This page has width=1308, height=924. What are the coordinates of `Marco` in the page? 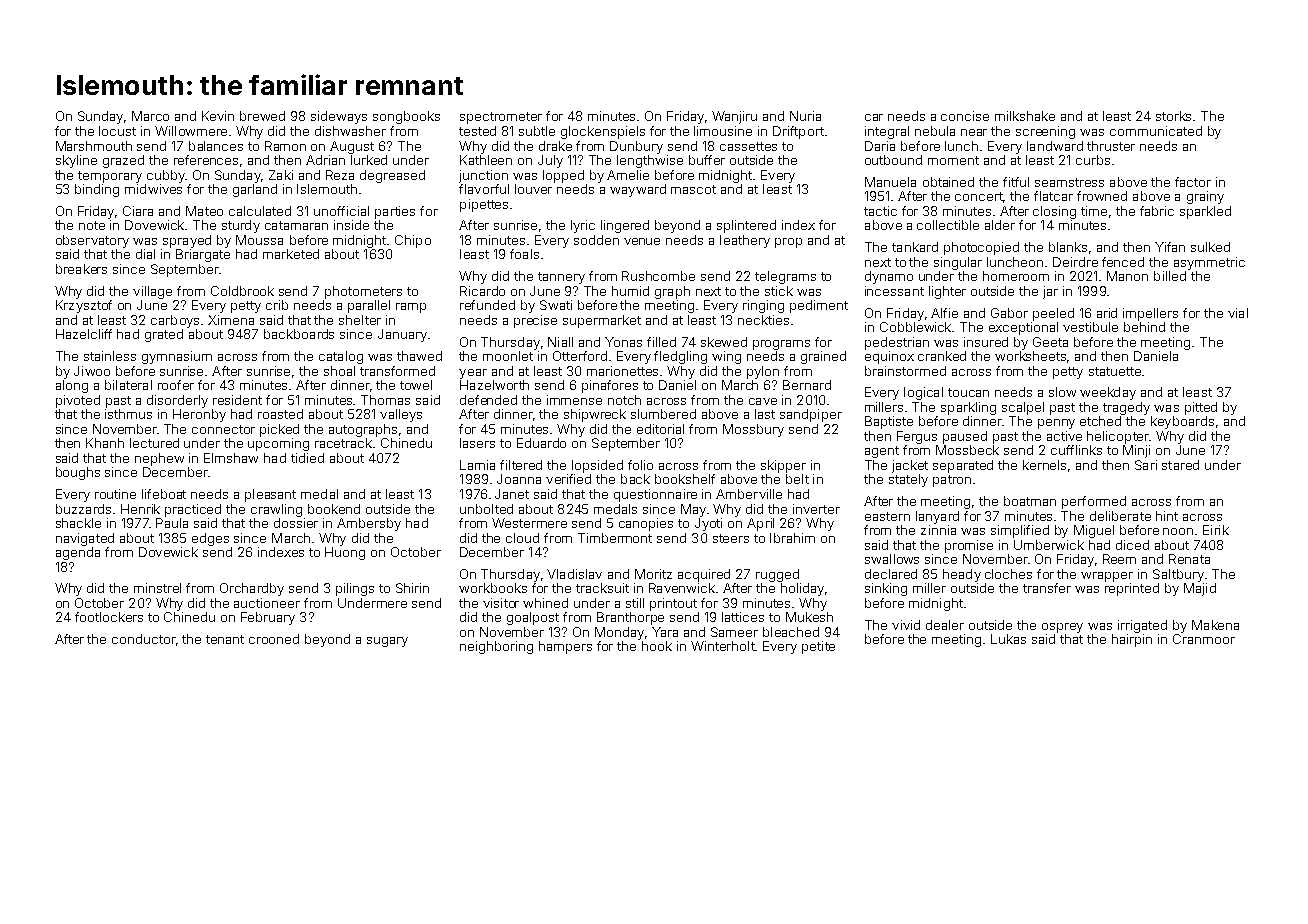 It's located at (150, 116).
